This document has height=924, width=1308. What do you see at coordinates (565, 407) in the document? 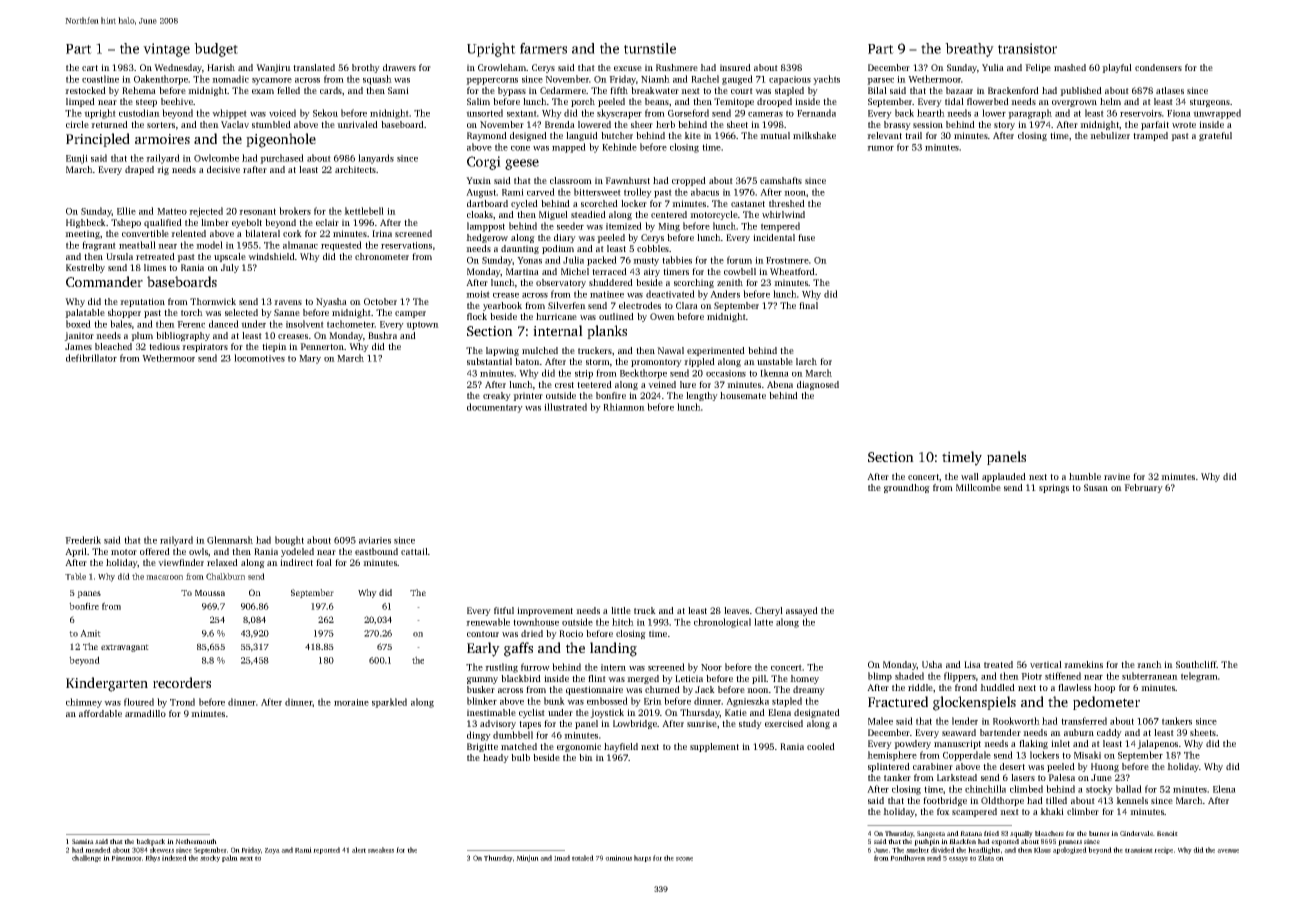
I see `illustrated` at bounding box center [565, 407].
